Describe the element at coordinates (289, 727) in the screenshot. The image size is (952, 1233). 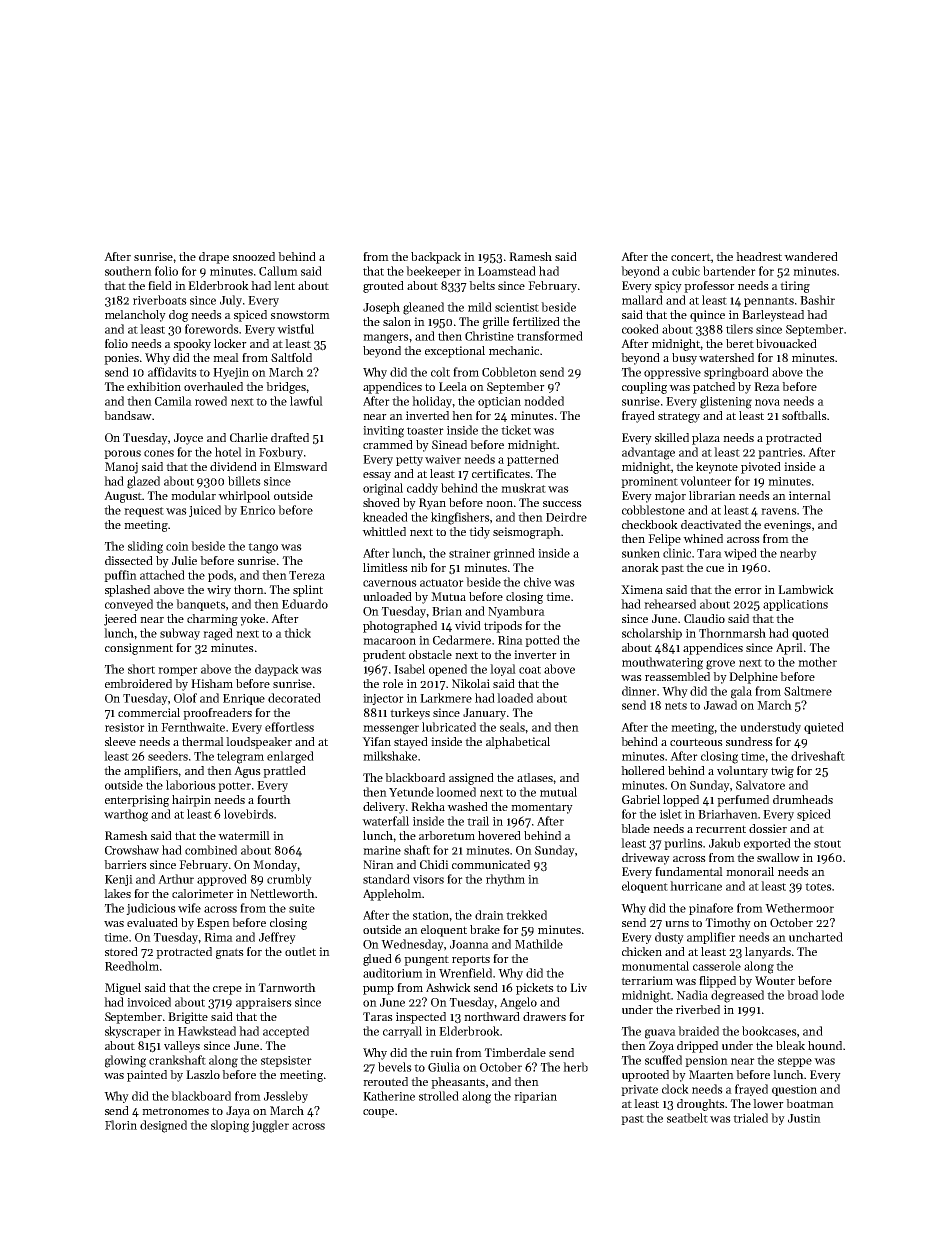
I see `effortless` at that location.
